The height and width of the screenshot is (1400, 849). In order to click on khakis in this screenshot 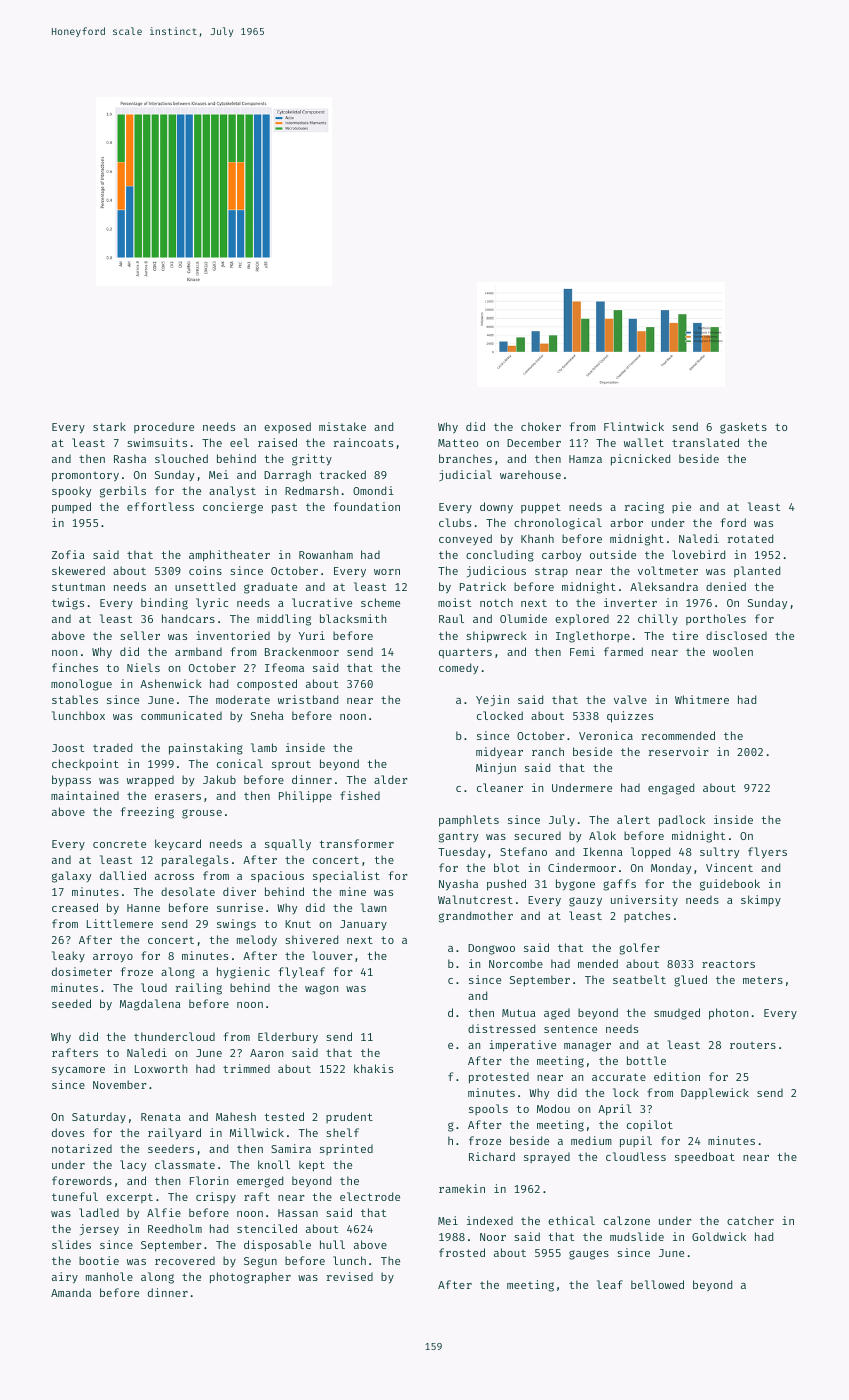, I will do `click(373, 1068)`.
